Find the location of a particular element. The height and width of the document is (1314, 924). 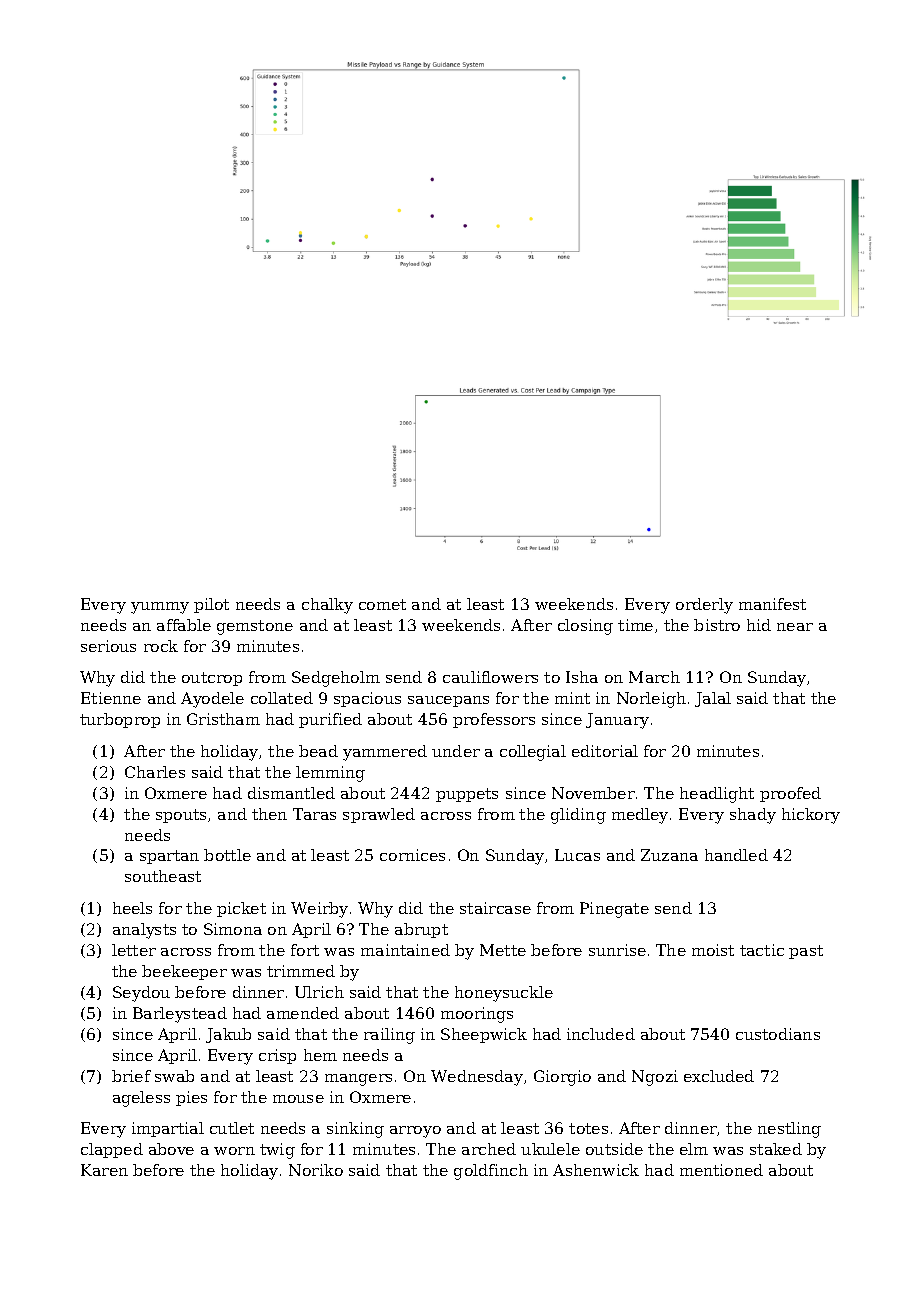

Sheepwick is located at coordinates (484, 1035).
